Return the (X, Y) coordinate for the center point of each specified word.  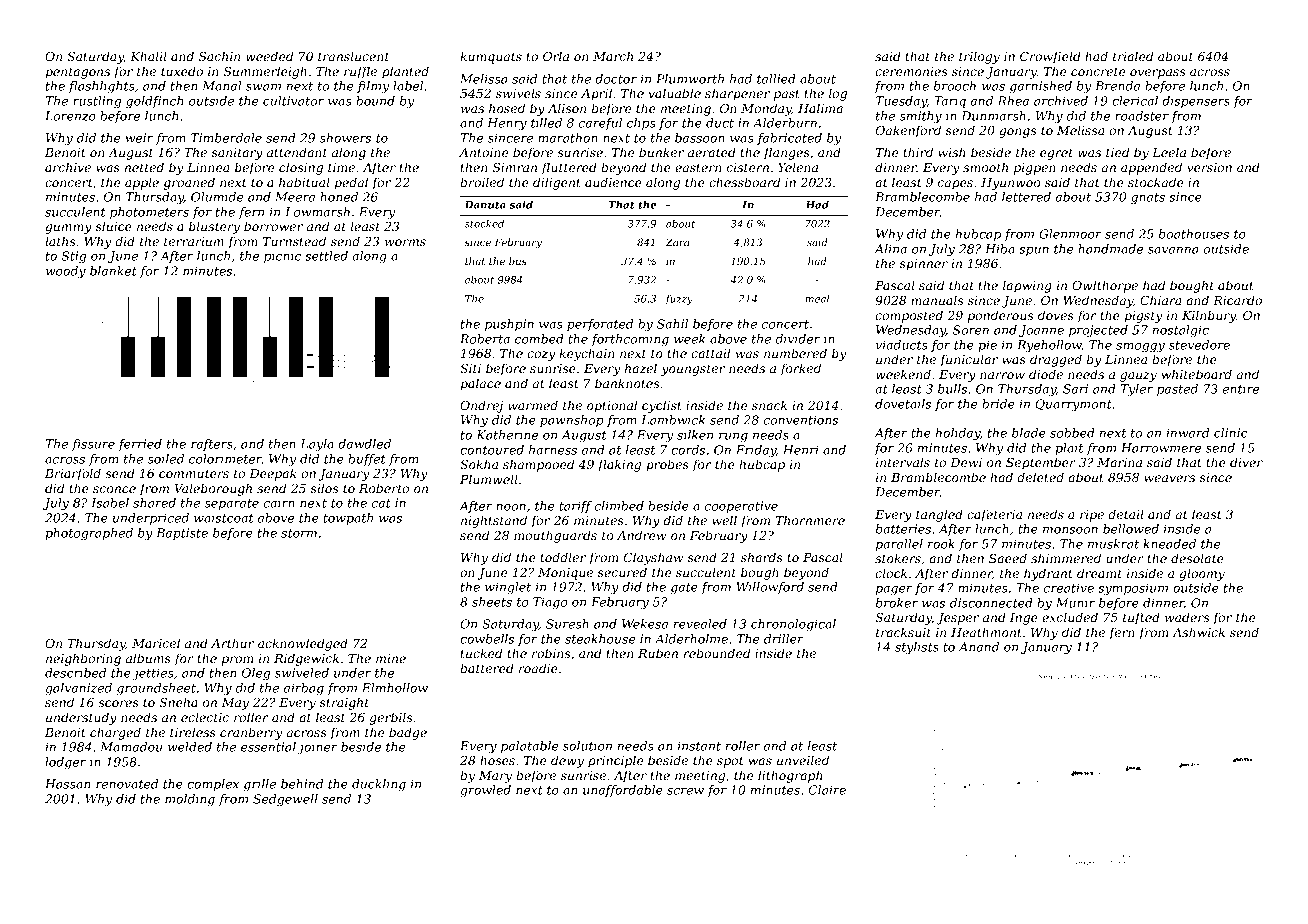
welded (190, 747)
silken (695, 435)
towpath (348, 519)
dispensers (1196, 102)
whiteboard (1196, 374)
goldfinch (154, 102)
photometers (149, 213)
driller (784, 639)
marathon (568, 138)
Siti (470, 368)
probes (667, 465)
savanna (1173, 250)
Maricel (156, 643)
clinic (1230, 433)
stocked (484, 224)
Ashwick (1198, 632)
